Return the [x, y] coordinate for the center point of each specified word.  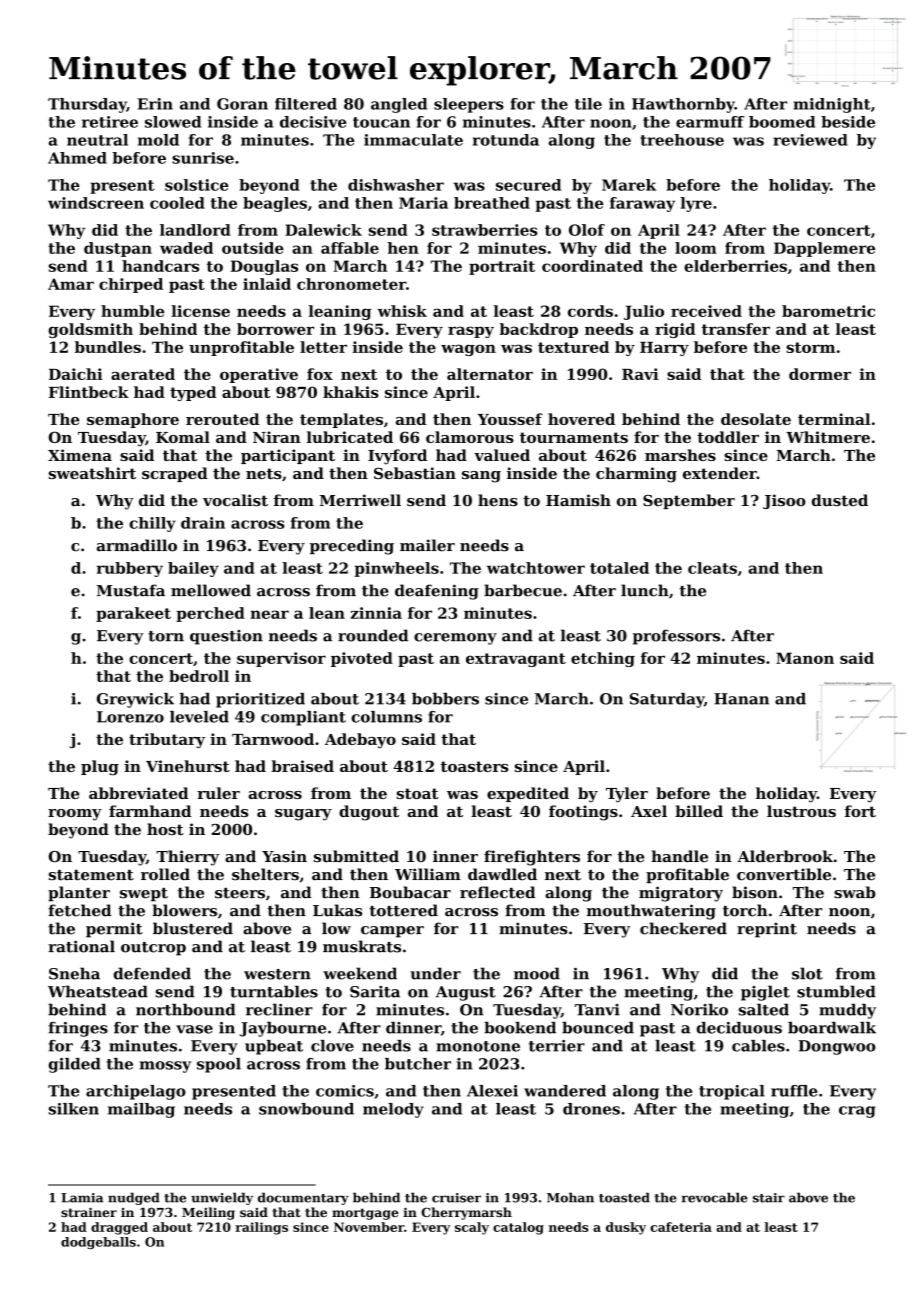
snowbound [306, 1109]
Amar [71, 284]
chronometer [351, 284]
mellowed [211, 590]
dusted [840, 500]
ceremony [455, 639]
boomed [782, 122]
